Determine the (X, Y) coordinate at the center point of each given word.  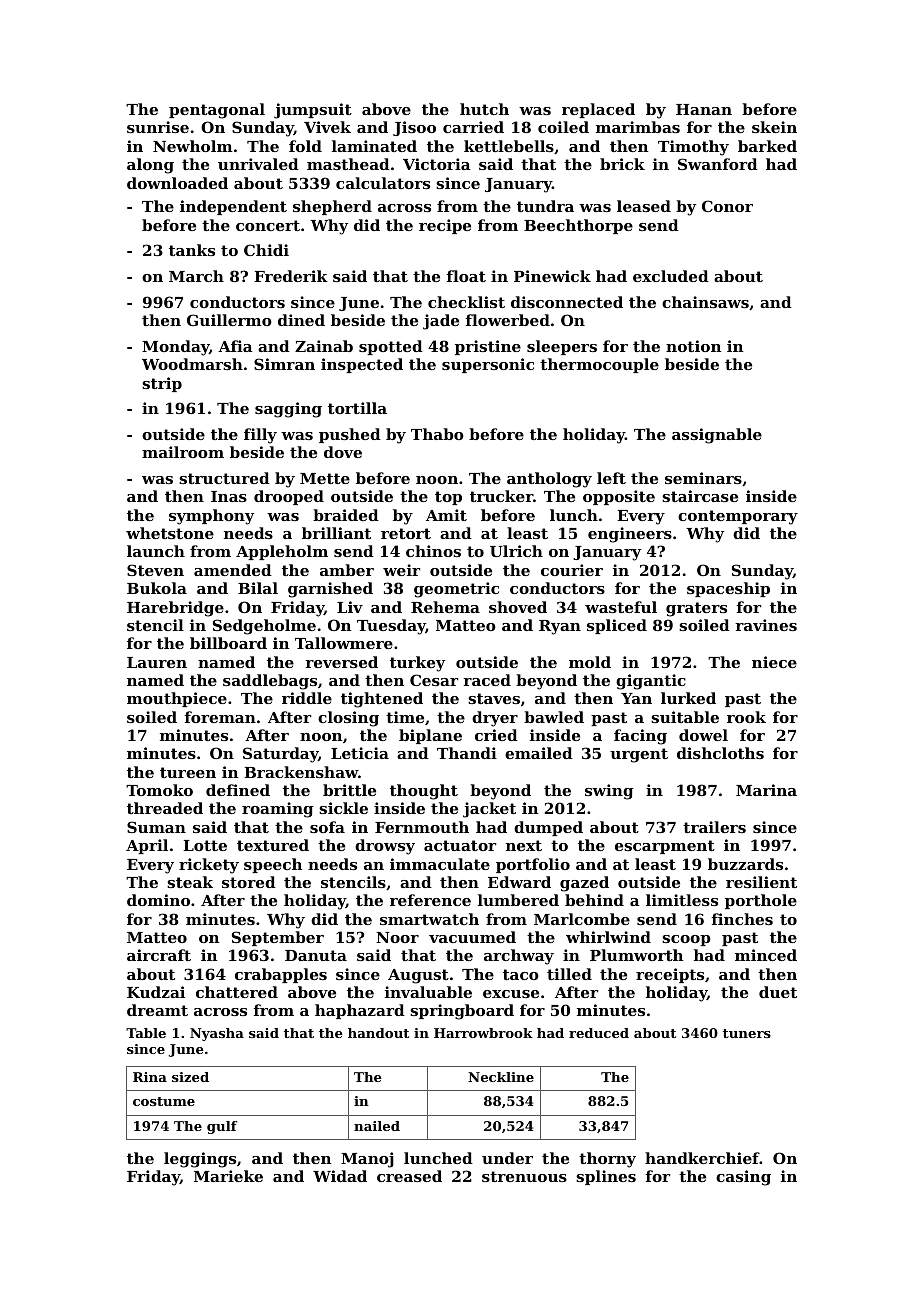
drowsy (385, 847)
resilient (761, 882)
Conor (727, 206)
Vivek (327, 127)
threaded (165, 808)
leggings (200, 1160)
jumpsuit (313, 111)
